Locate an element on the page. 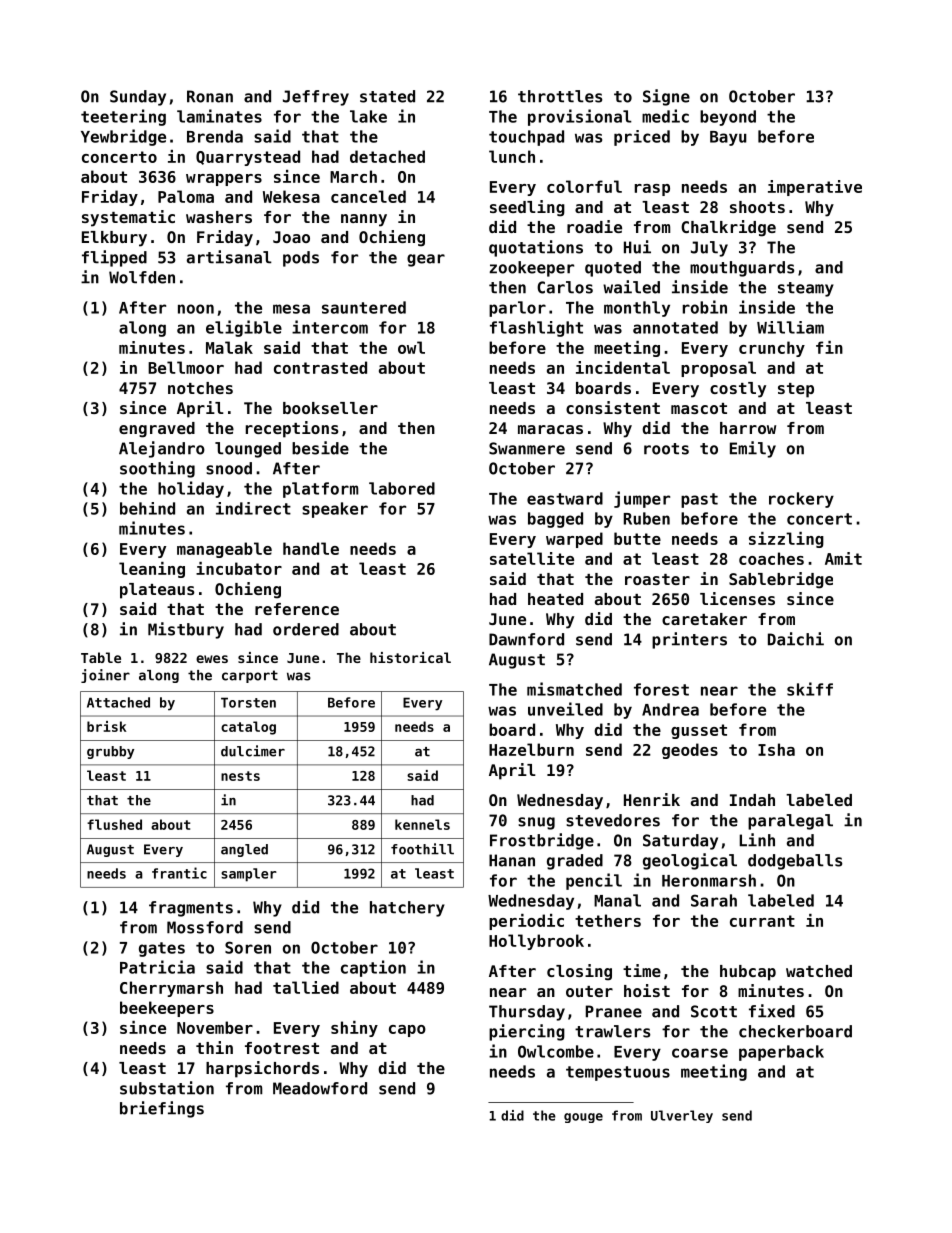 Image resolution: width=952 pixels, height=1233 pixels. past is located at coordinates (699, 500).
